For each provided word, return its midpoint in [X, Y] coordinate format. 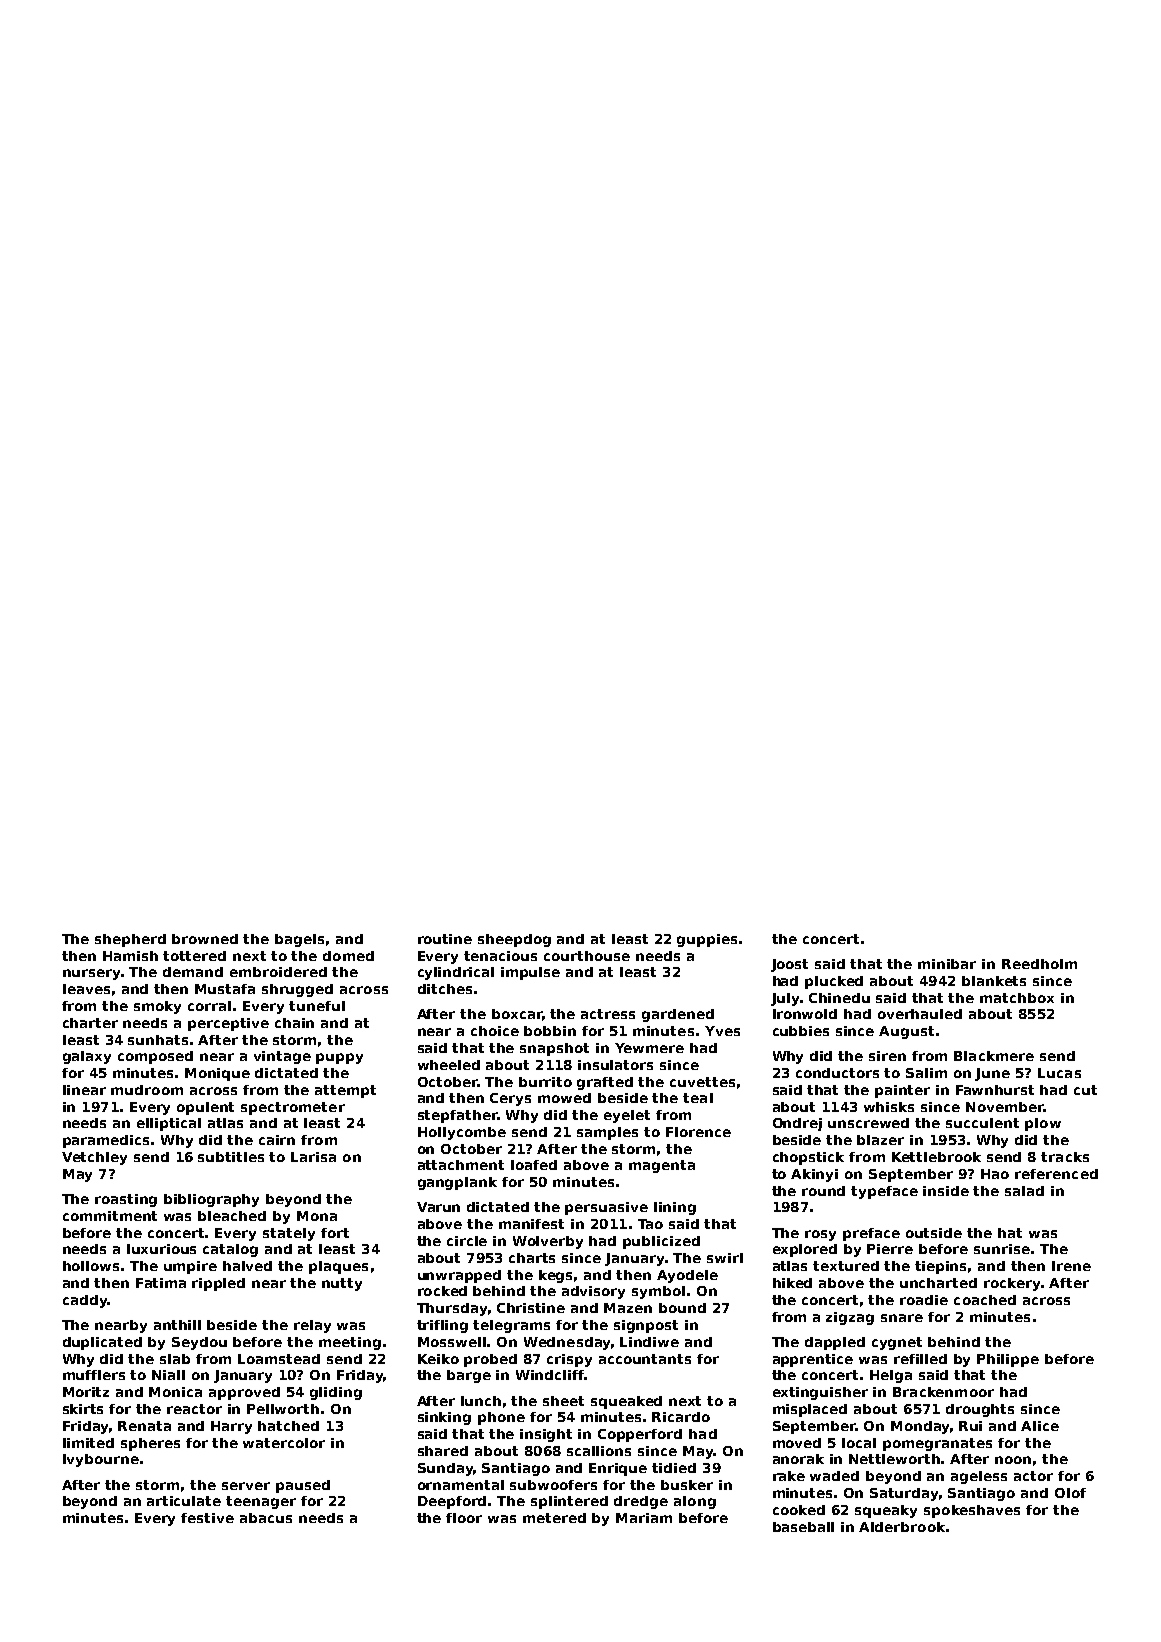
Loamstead [279, 1359]
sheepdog [514, 940]
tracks [1065, 1157]
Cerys [510, 1099]
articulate [184, 1501]
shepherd [130, 940]
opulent [205, 1108]
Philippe [1008, 1360]
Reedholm [1039, 964]
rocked [442, 1291]
